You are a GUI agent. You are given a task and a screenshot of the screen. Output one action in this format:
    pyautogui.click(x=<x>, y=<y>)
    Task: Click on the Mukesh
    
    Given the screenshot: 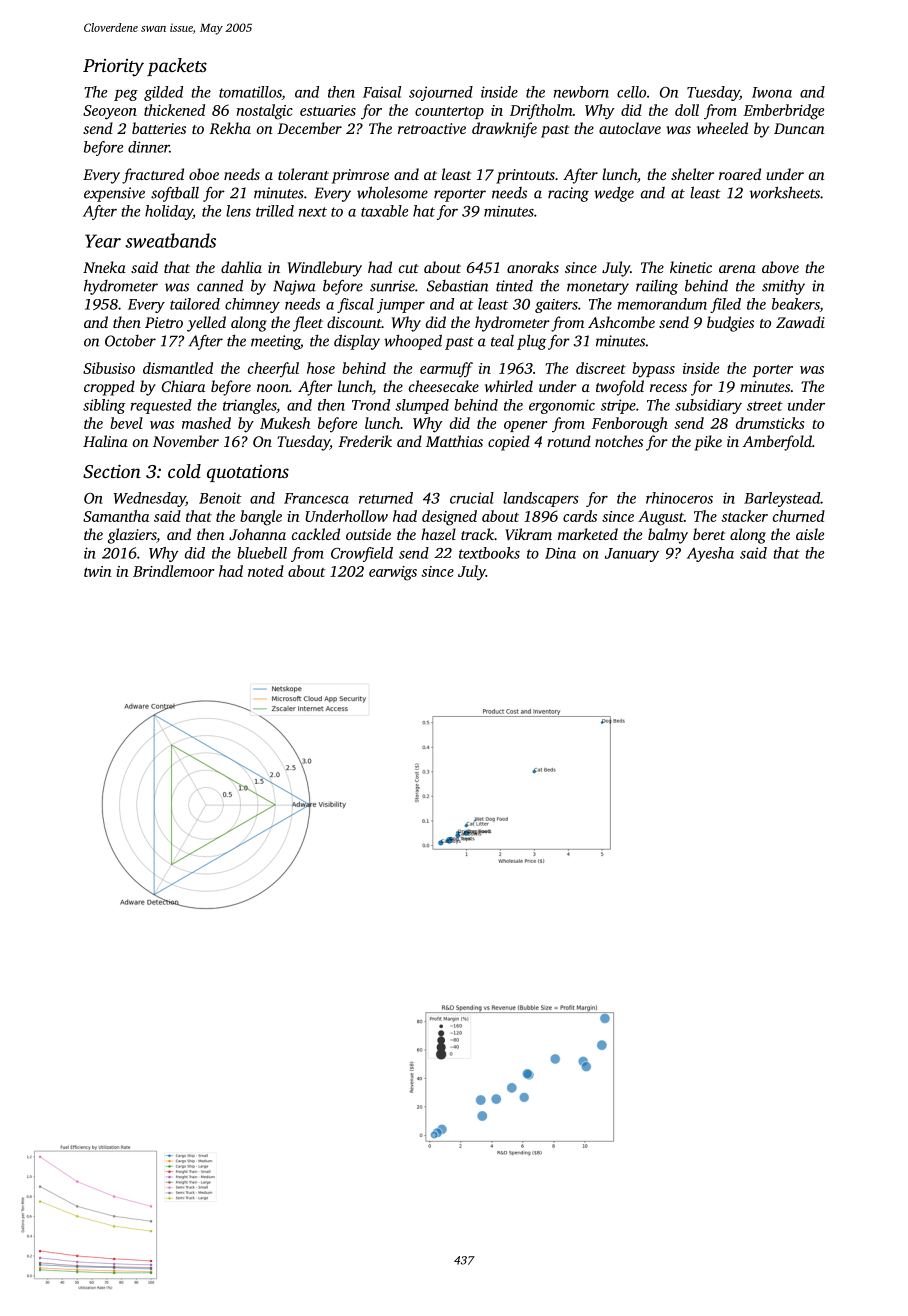 What is the action you would take?
    pyautogui.click(x=285, y=423)
